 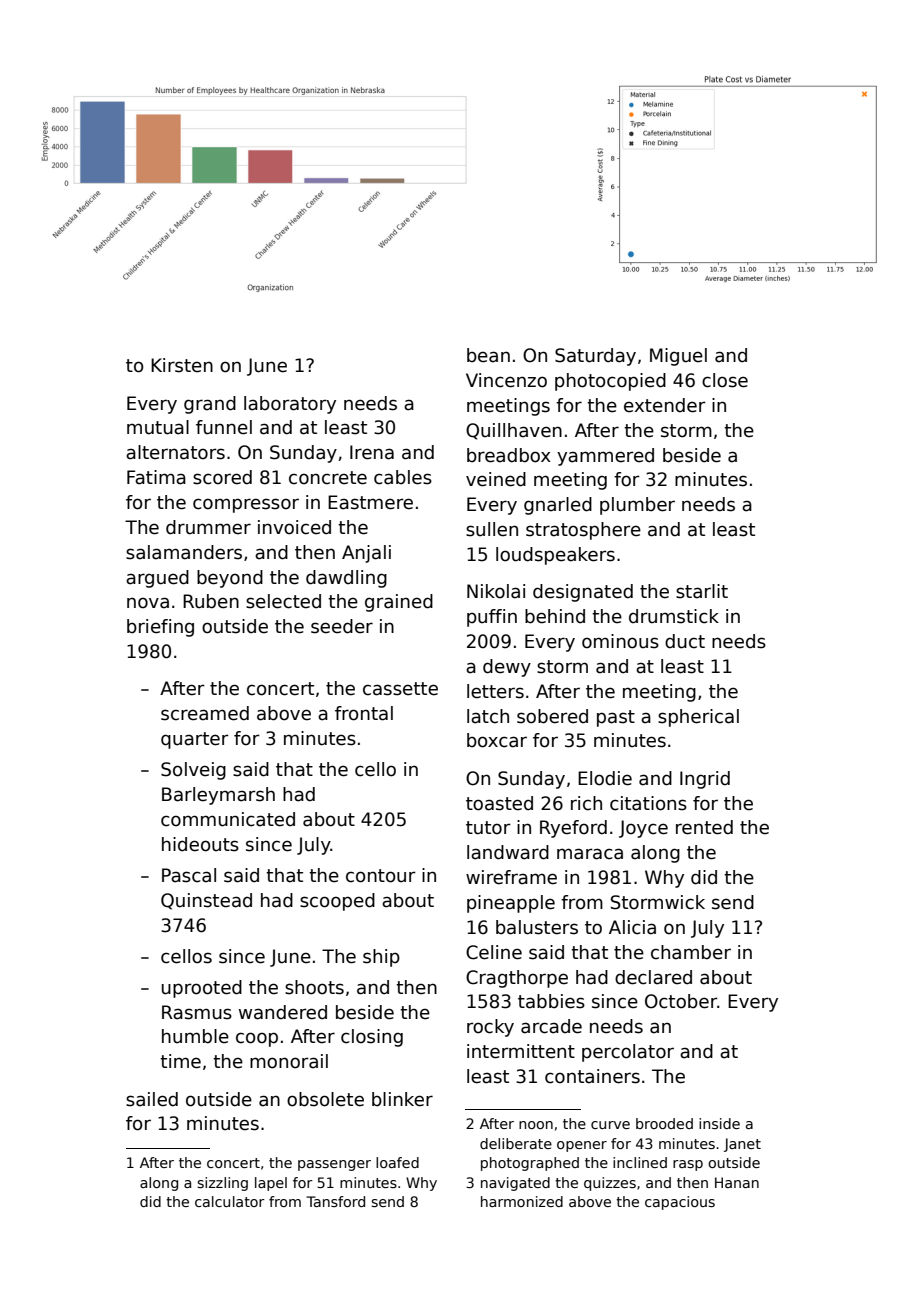 I want to click on puffin, so click(x=492, y=618).
